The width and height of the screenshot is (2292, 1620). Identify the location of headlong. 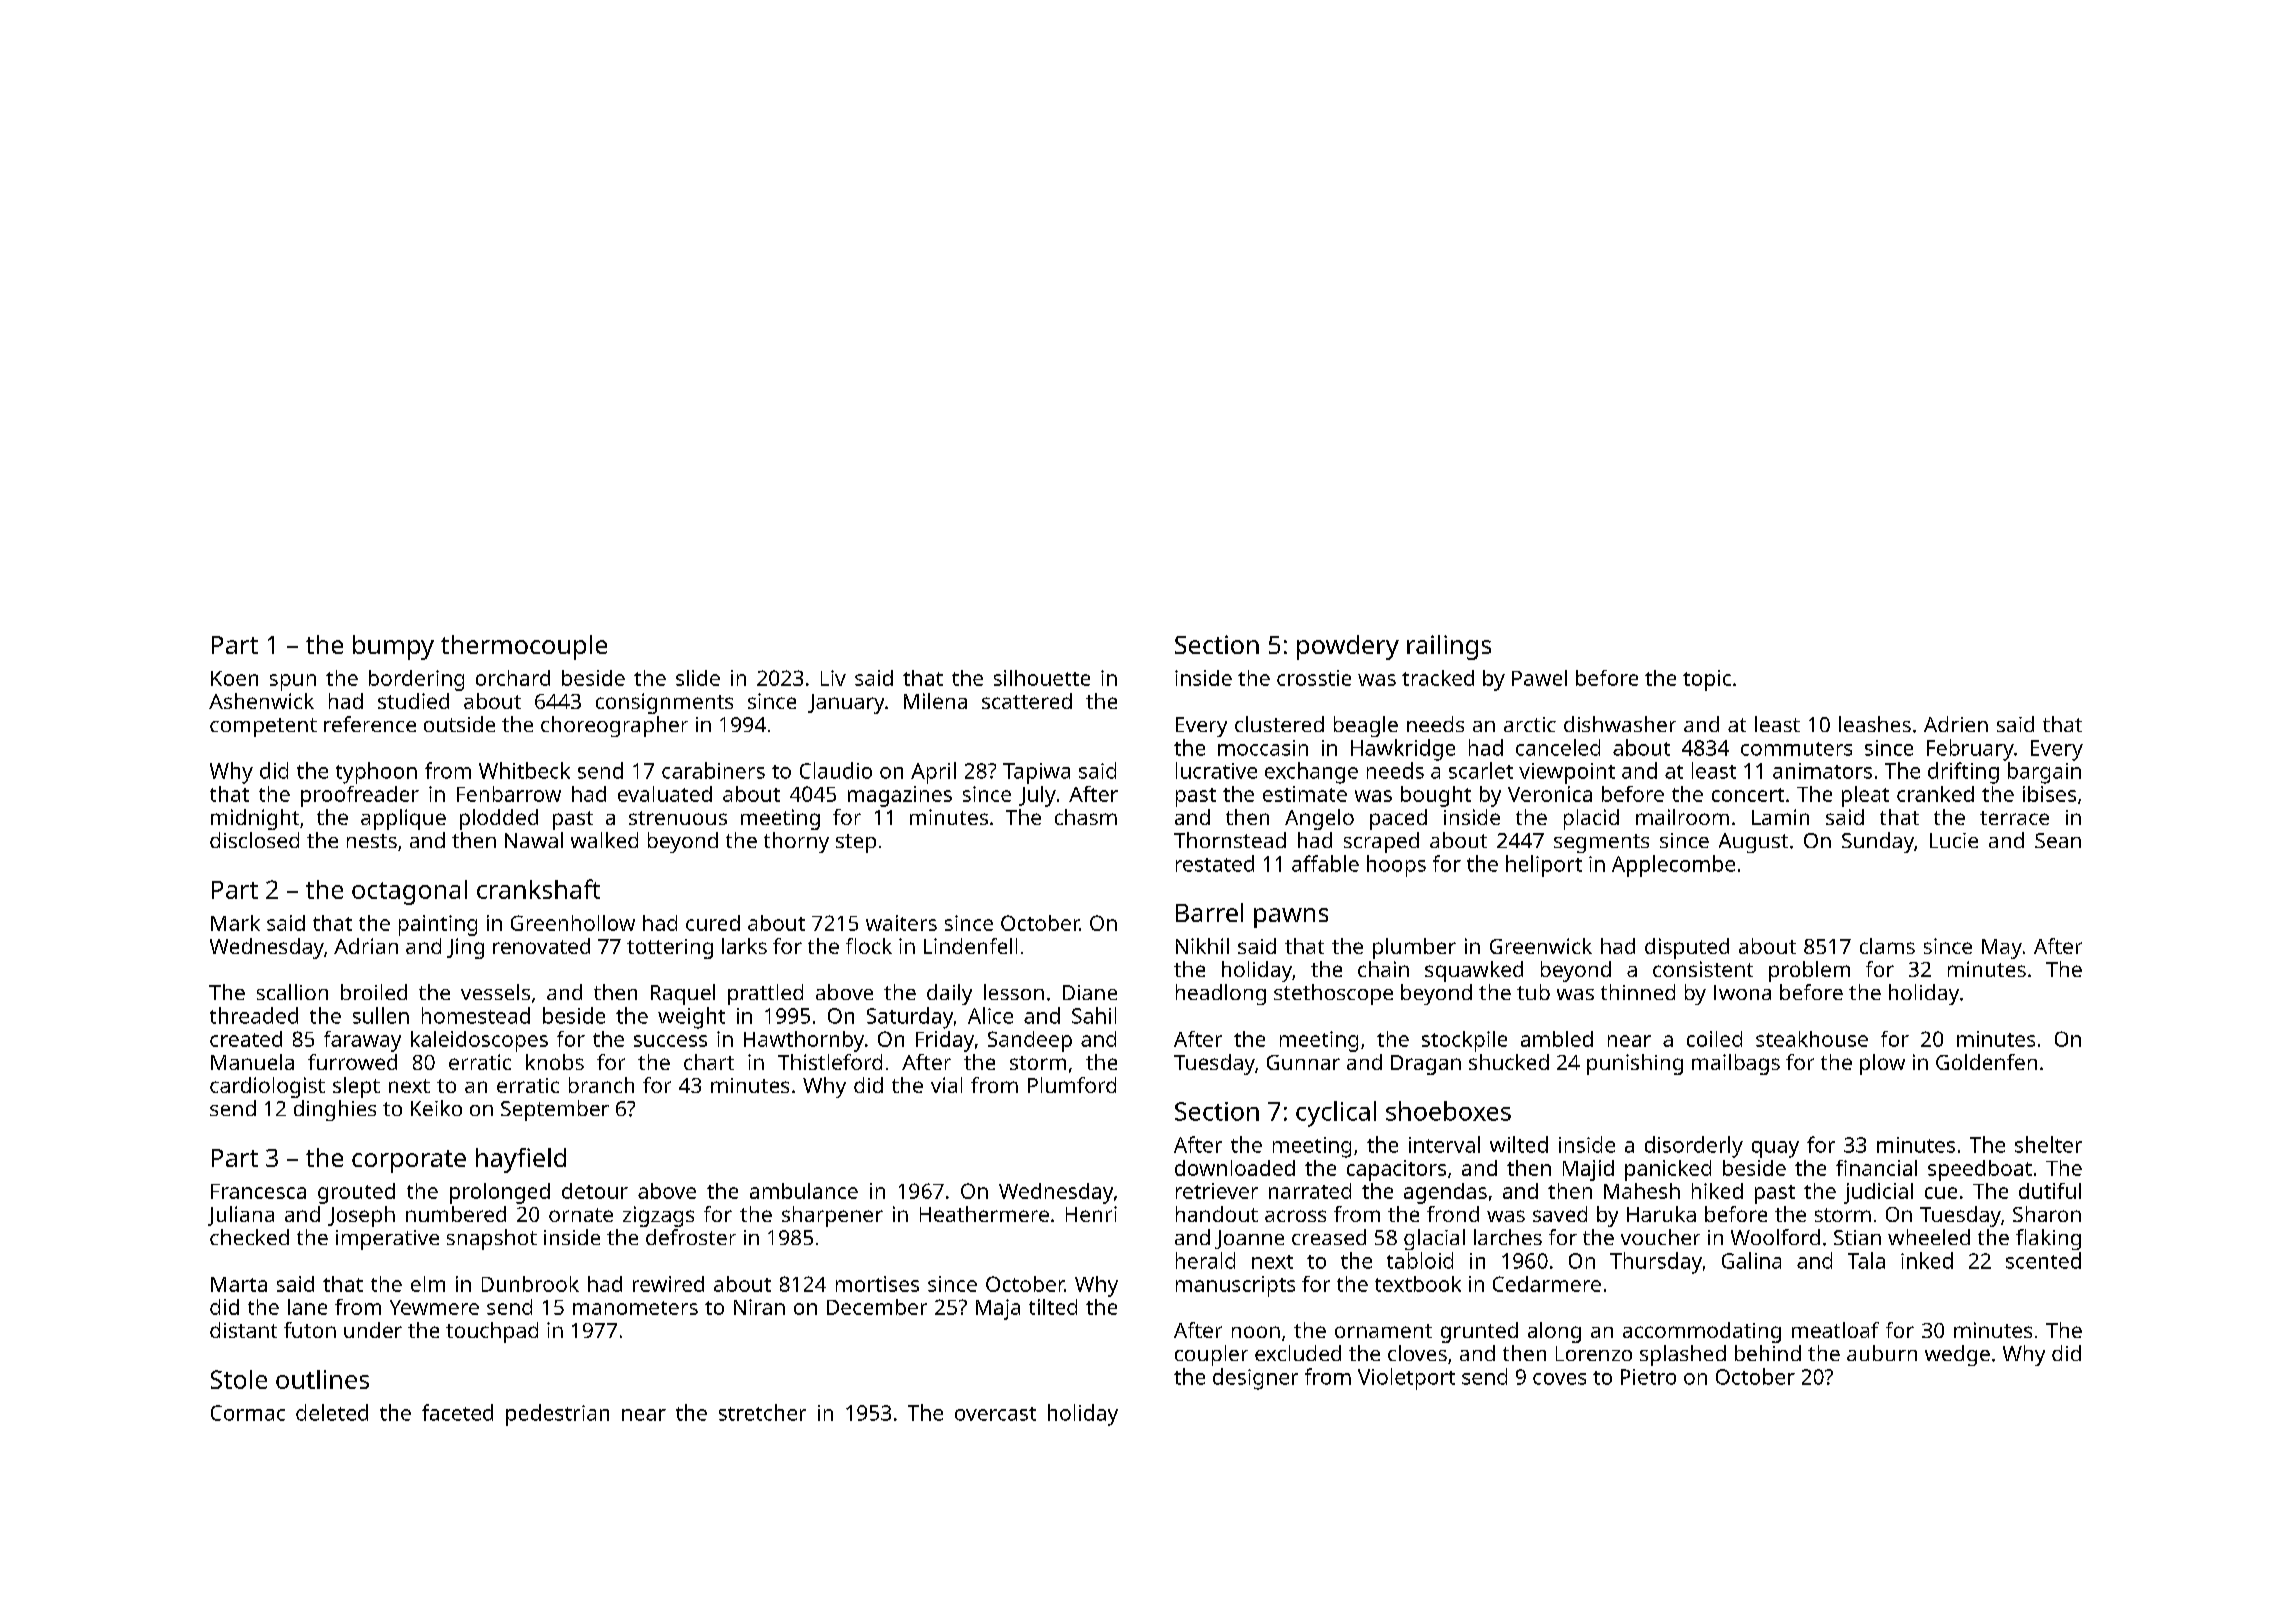
(1221, 994).
